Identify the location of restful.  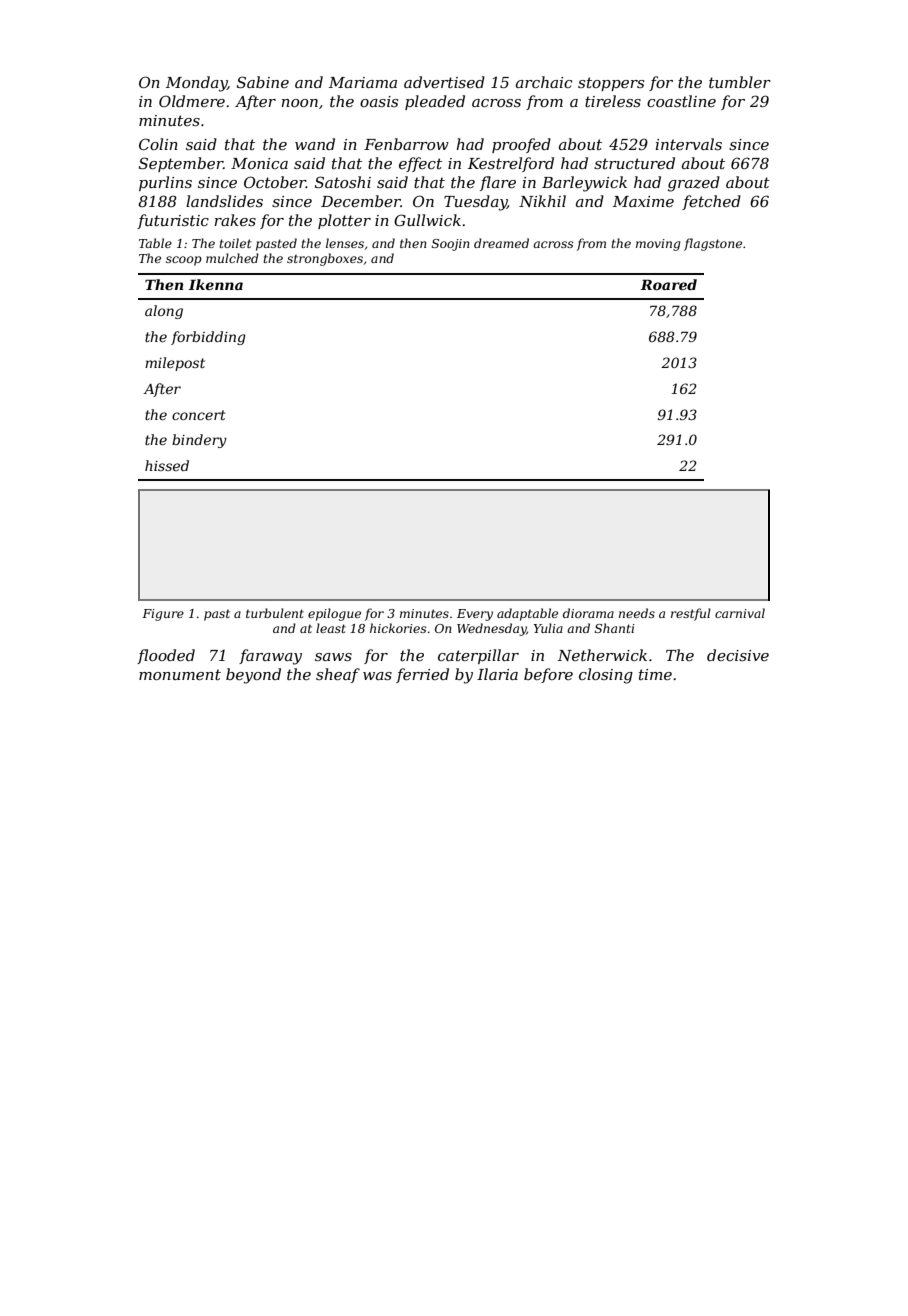
(691, 614).
